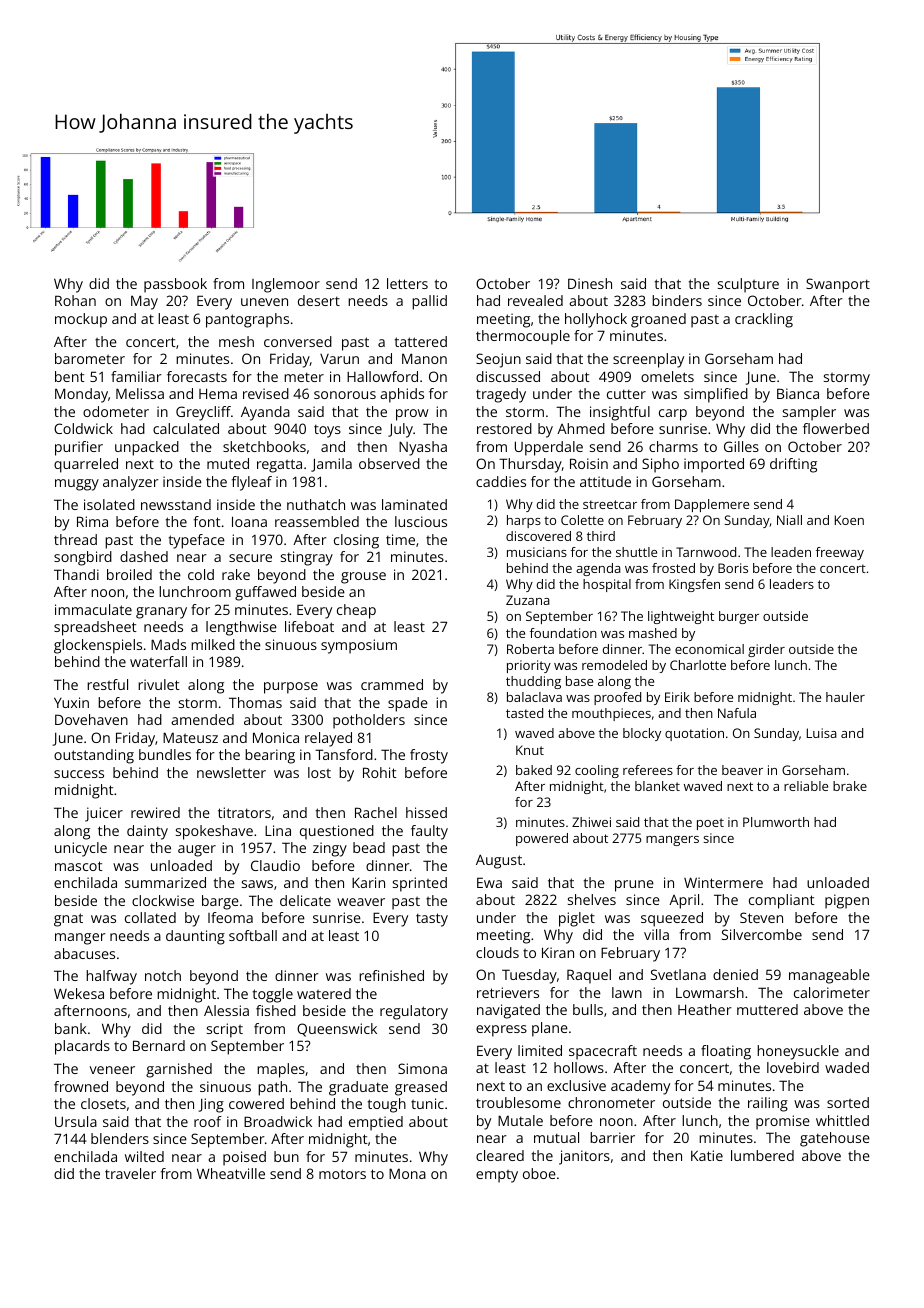 The height and width of the screenshot is (1308, 924). Describe the element at coordinates (829, 976) in the screenshot. I see `manageable` at that location.
